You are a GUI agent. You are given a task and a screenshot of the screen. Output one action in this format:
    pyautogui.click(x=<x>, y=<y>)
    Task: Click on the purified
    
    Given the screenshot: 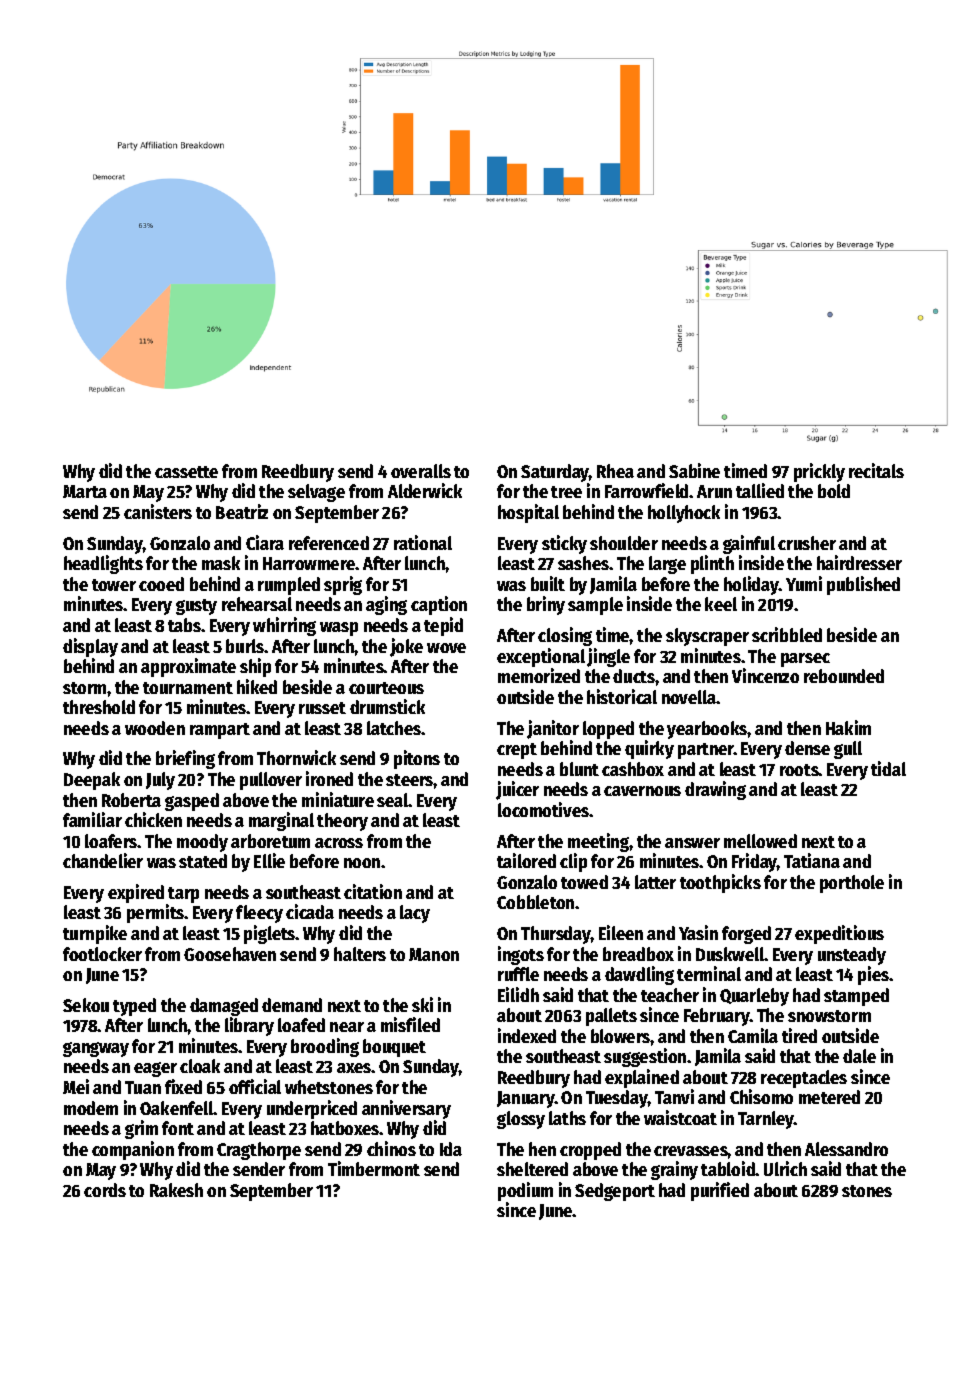 What is the action you would take?
    pyautogui.click(x=720, y=1191)
